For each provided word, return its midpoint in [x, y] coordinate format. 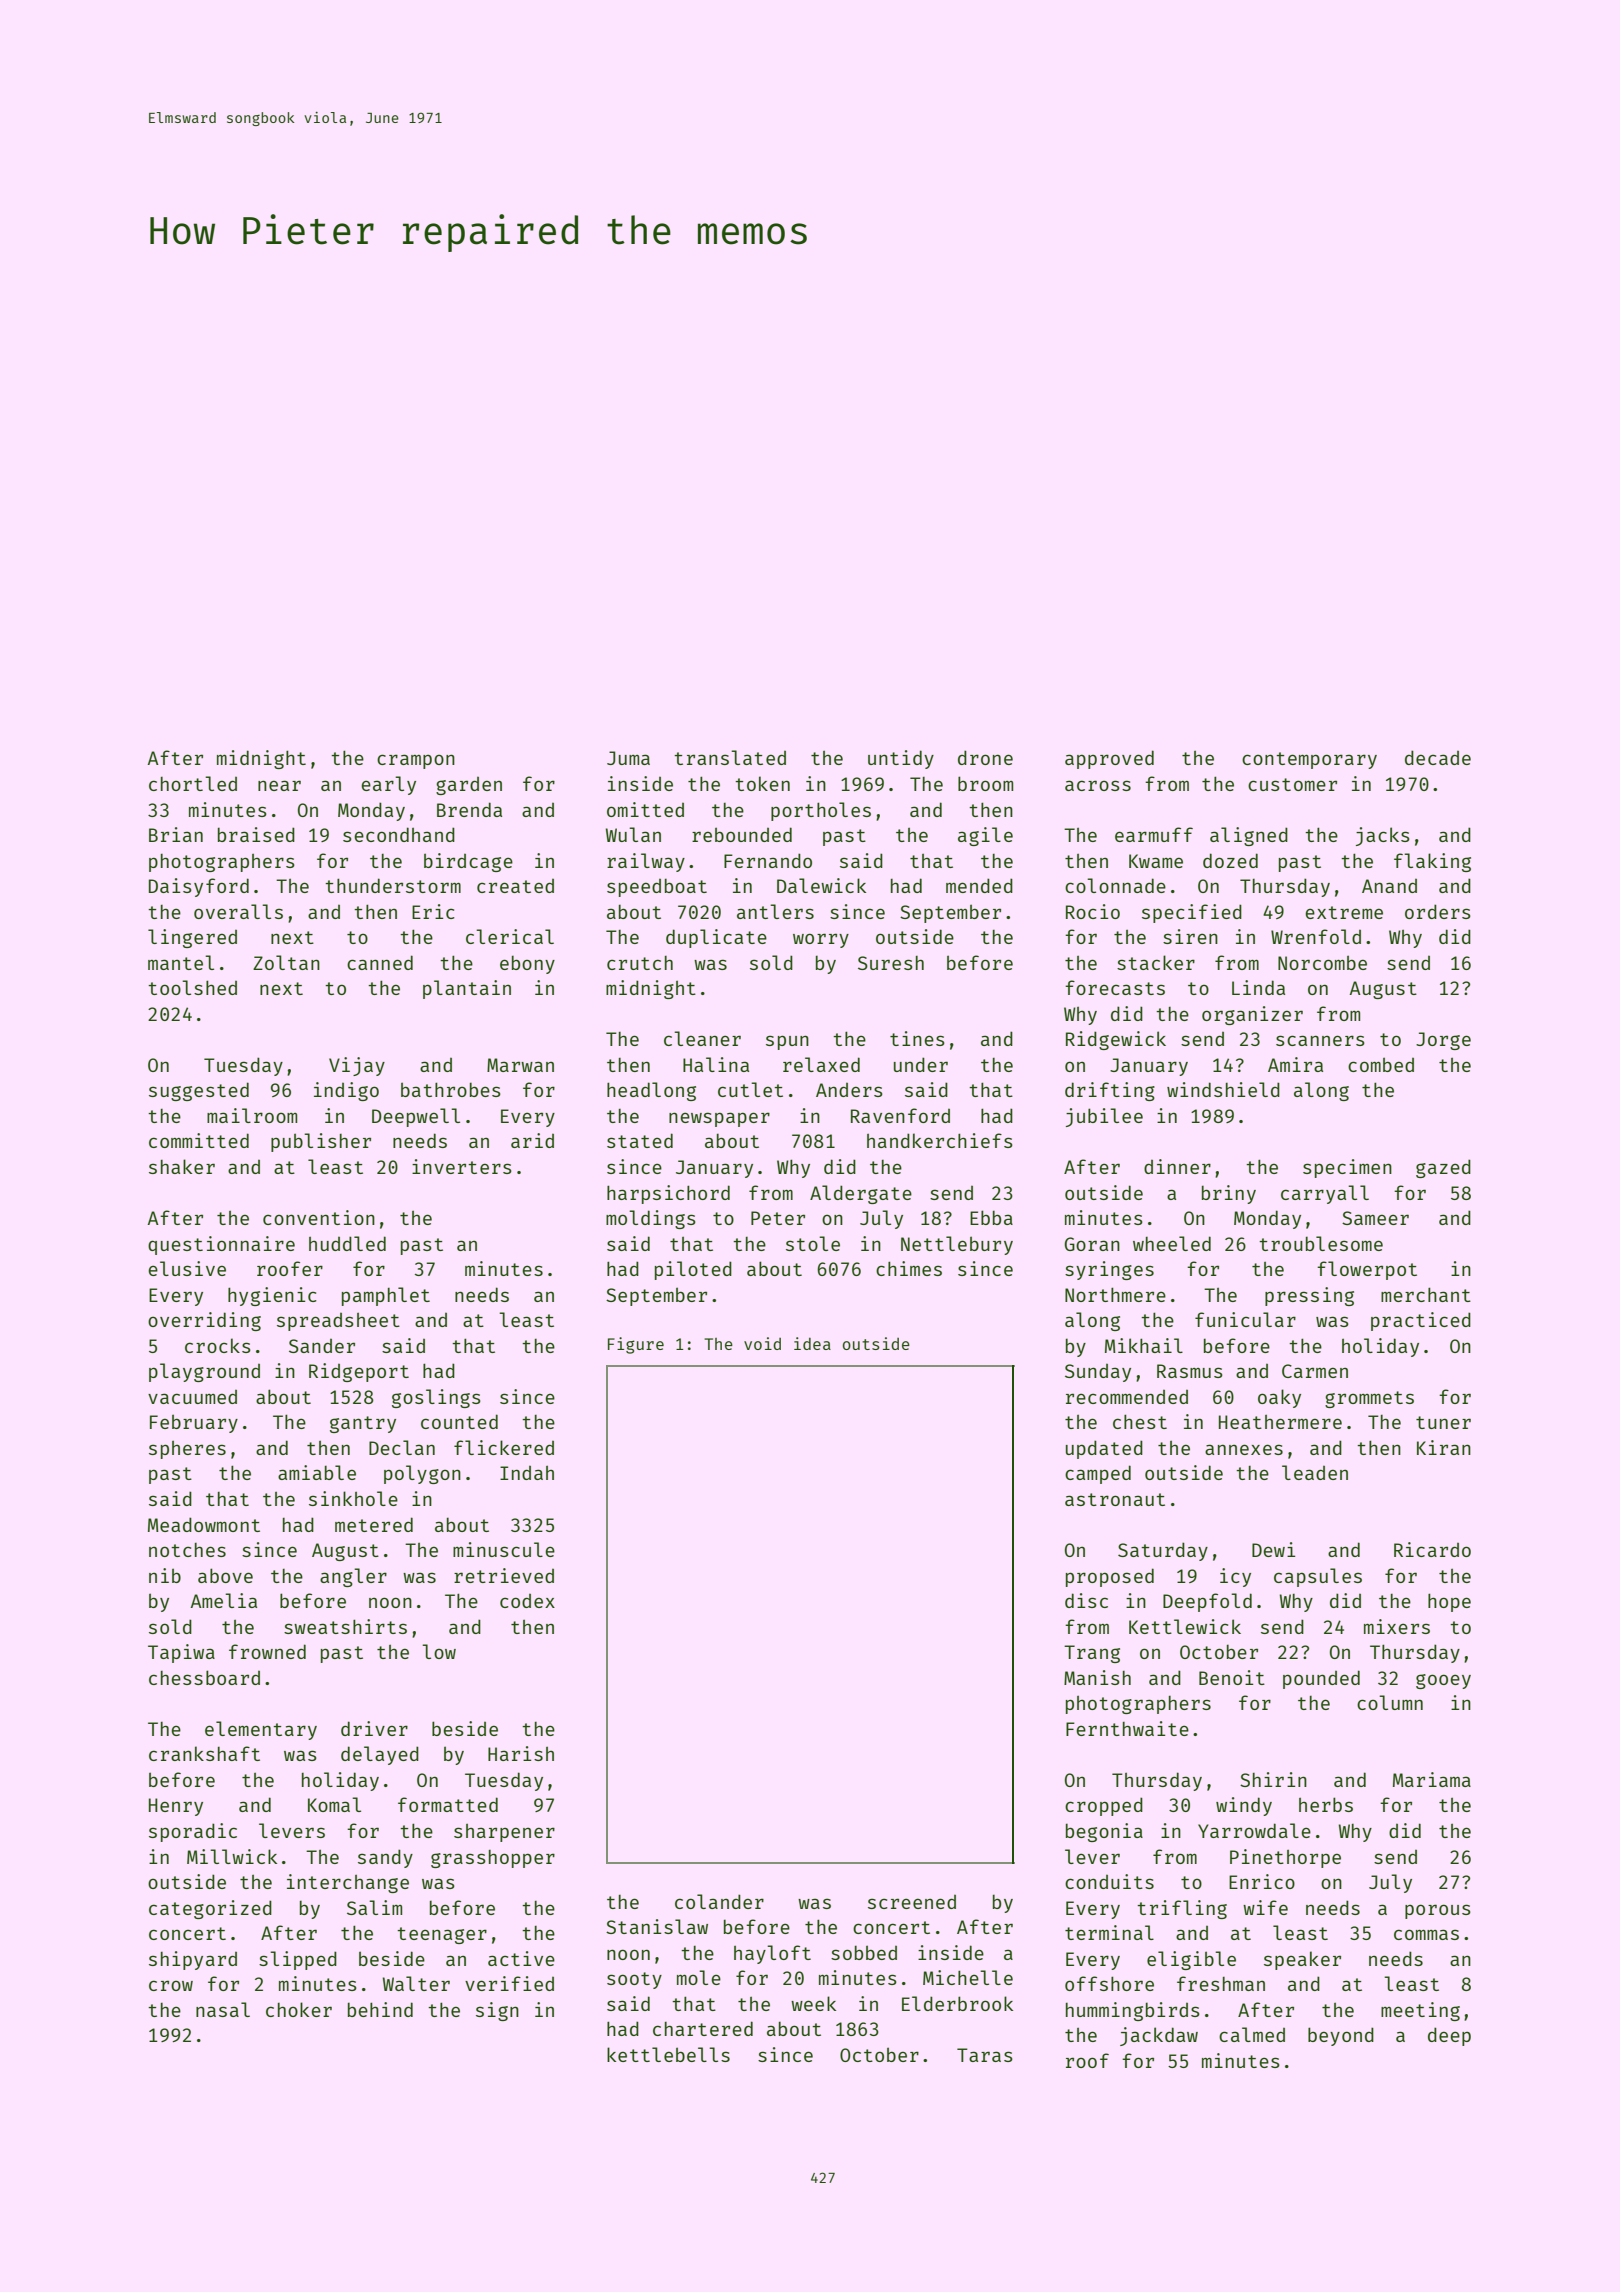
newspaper [719, 1119]
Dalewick [821, 885]
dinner [1177, 1166]
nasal [223, 2009]
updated [1104, 1449]
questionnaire [221, 1245]
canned [380, 962]
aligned [1249, 836]
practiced [1421, 1321]
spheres [187, 1450]
